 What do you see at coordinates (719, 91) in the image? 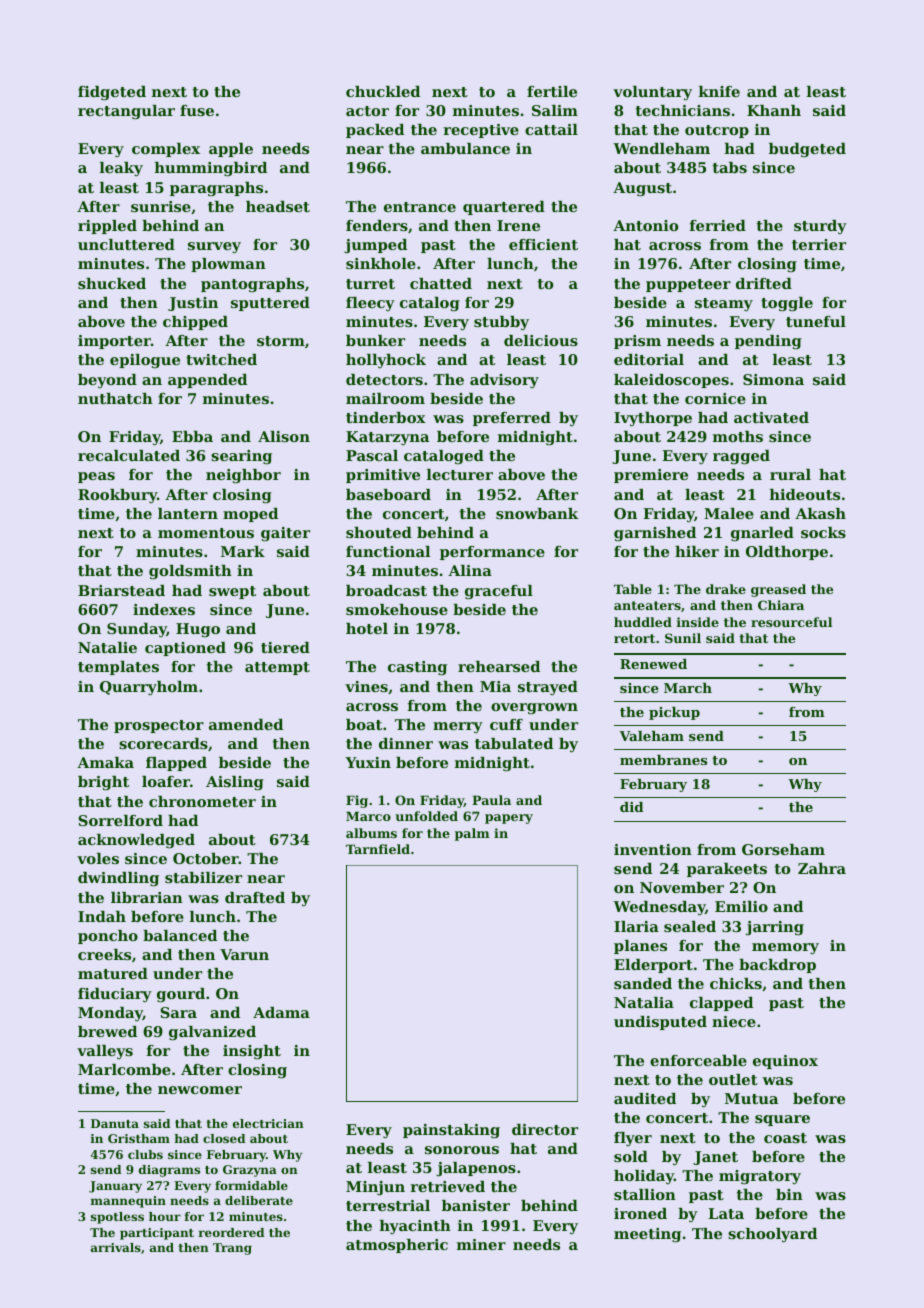
I see `knife` at bounding box center [719, 91].
